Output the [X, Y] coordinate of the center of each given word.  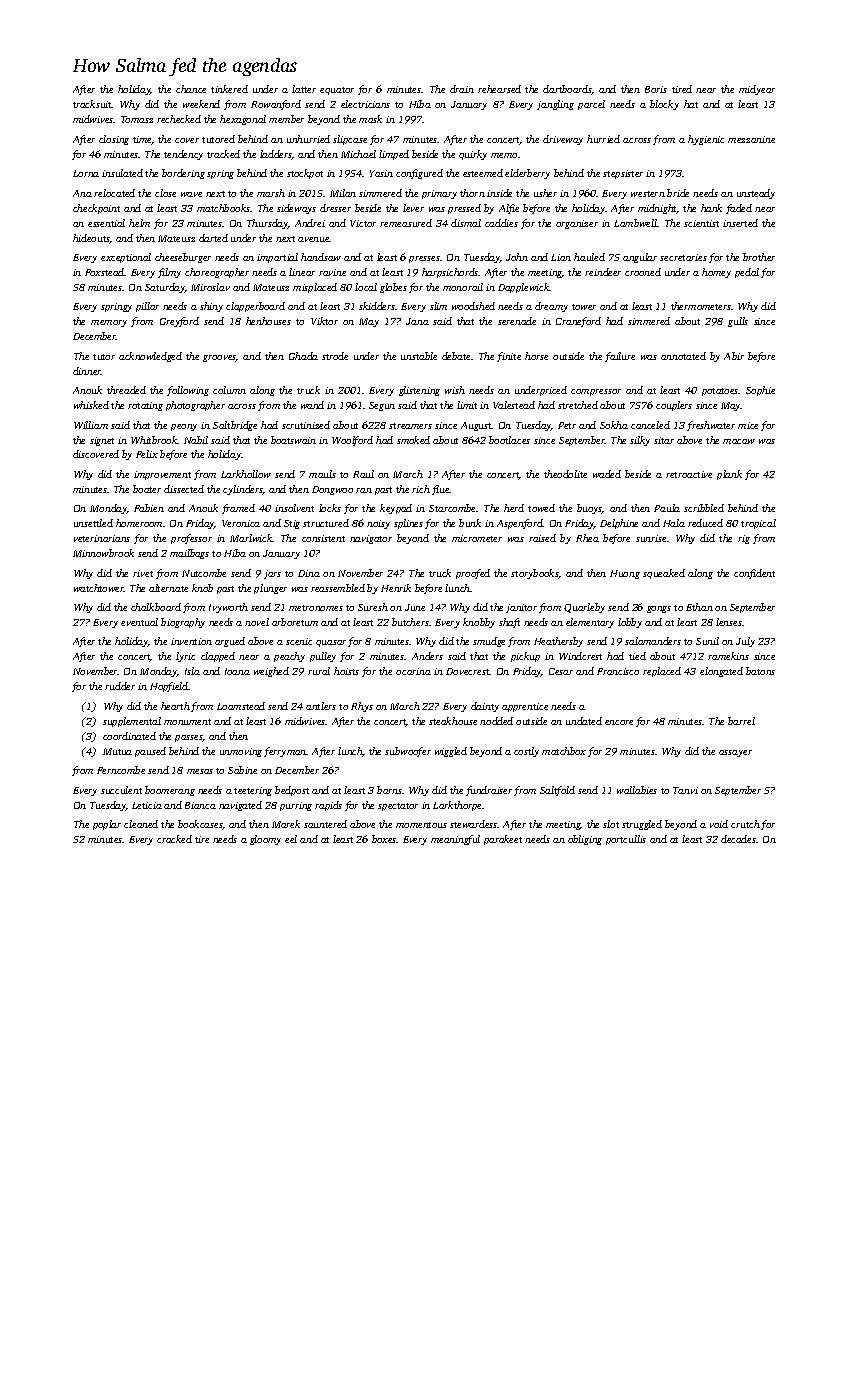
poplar [107, 825]
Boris [656, 89]
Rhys [362, 707]
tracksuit [92, 104]
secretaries [683, 257]
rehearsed [499, 89]
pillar [147, 307]
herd [514, 508]
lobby [630, 623]
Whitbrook [154, 440]
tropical [758, 524]
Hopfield [169, 687]
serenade [517, 321]
